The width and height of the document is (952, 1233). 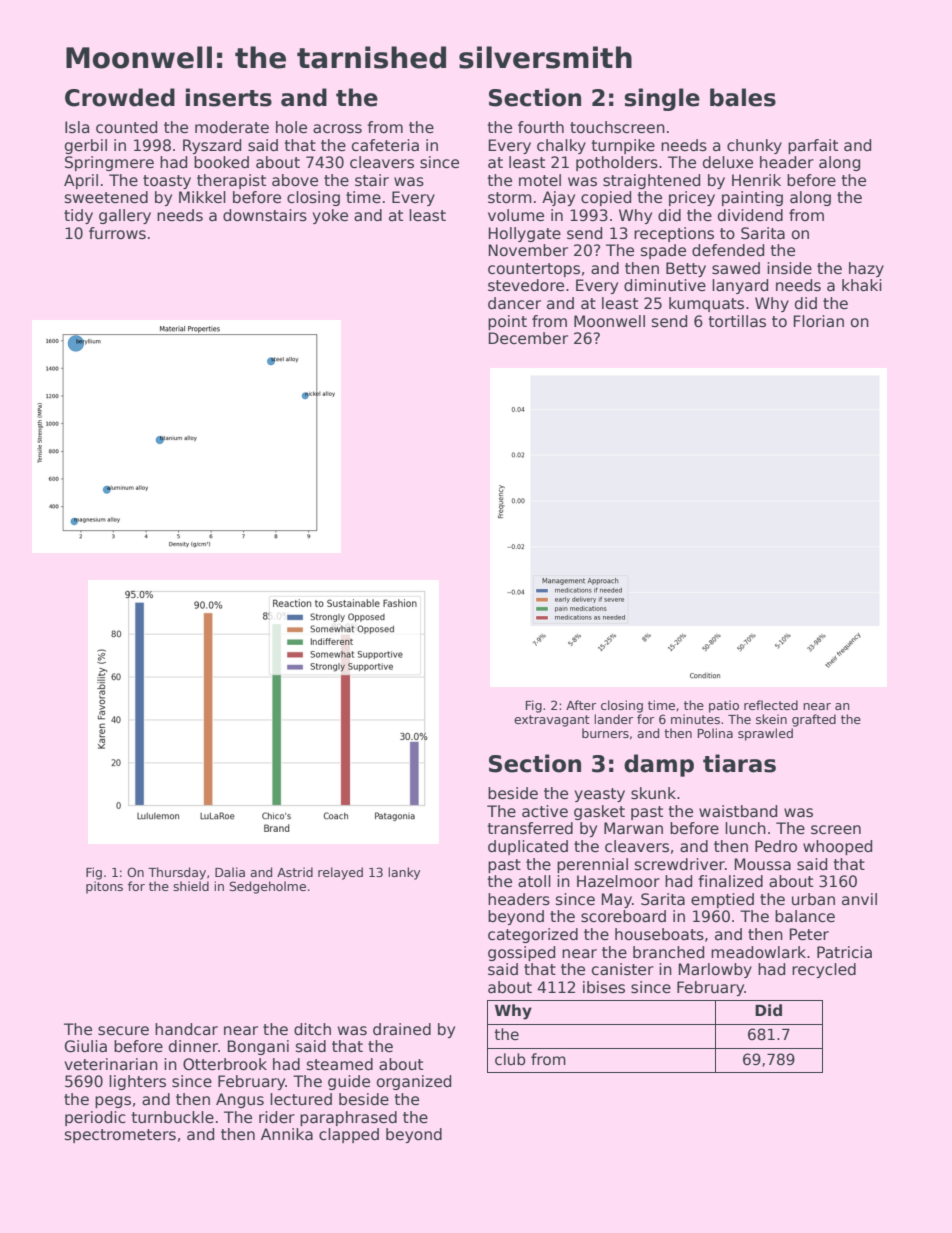 I want to click on grafted, so click(x=814, y=720).
